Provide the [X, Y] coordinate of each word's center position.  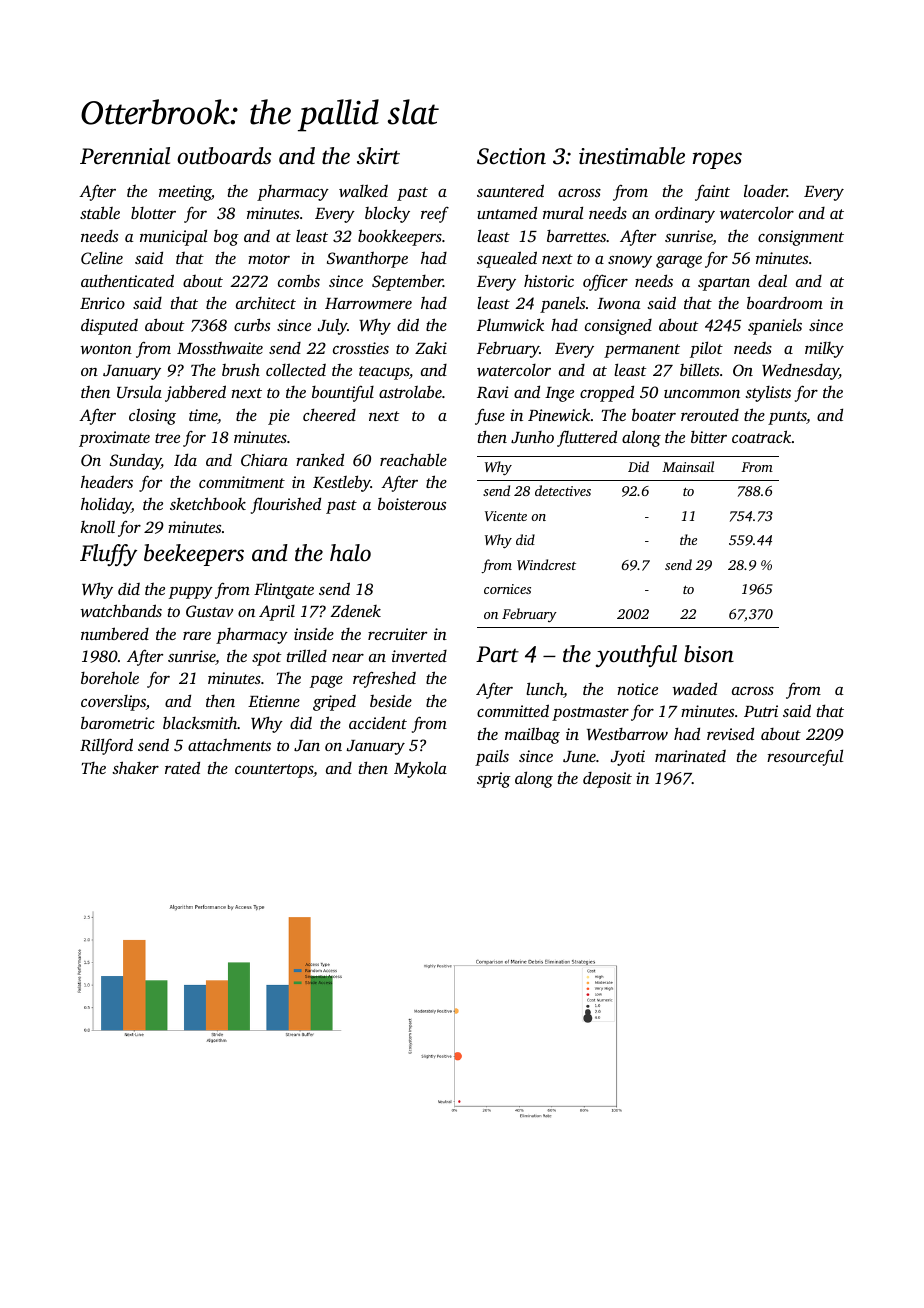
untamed [507, 212]
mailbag [532, 735]
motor [269, 259]
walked [363, 190]
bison [709, 654]
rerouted [710, 415]
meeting [185, 193]
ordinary [685, 214]
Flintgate [284, 591]
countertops [274, 771]
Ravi [492, 392]
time [203, 416]
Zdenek [356, 610]
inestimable [632, 156]
